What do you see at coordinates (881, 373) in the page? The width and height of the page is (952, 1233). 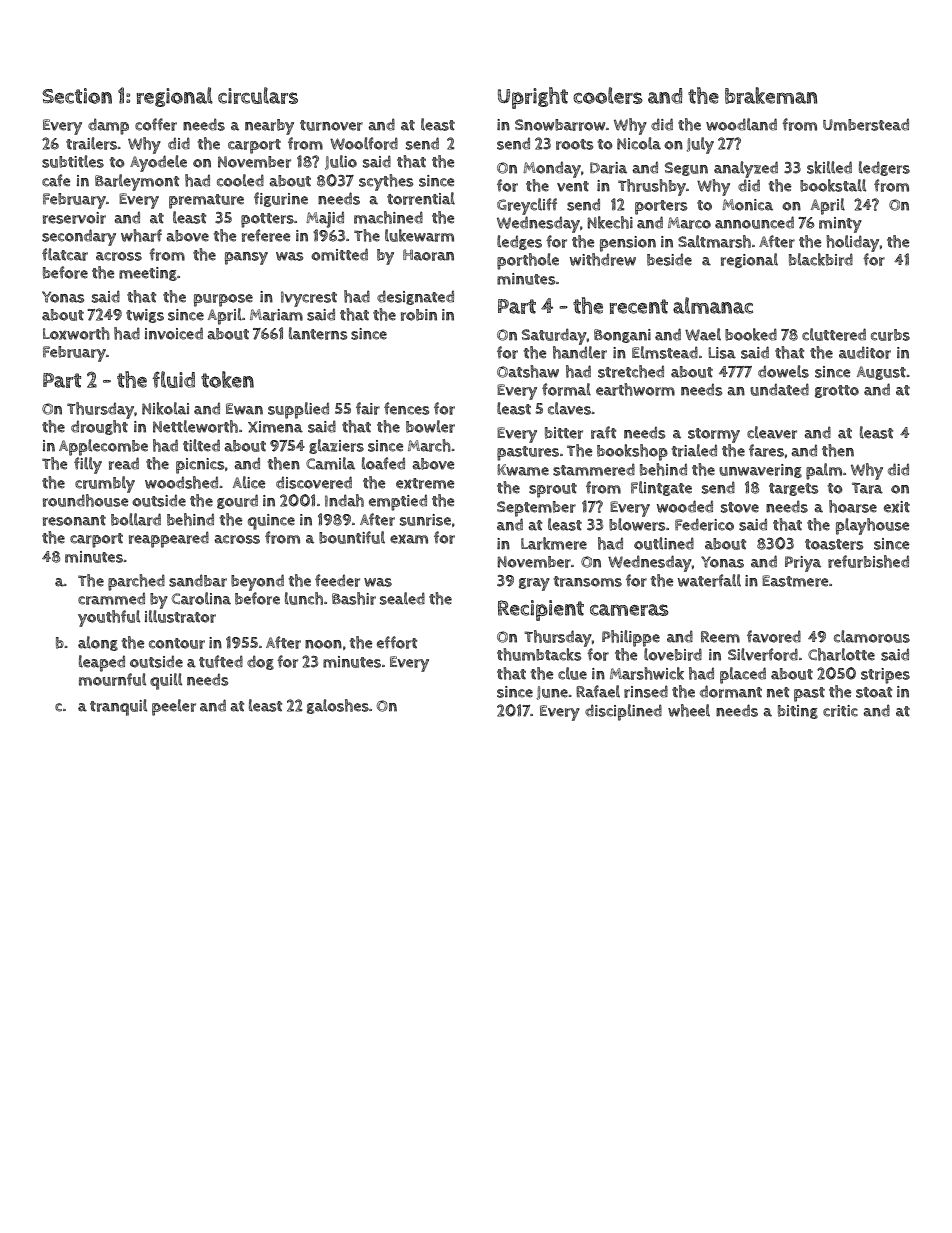 I see `August` at bounding box center [881, 373].
